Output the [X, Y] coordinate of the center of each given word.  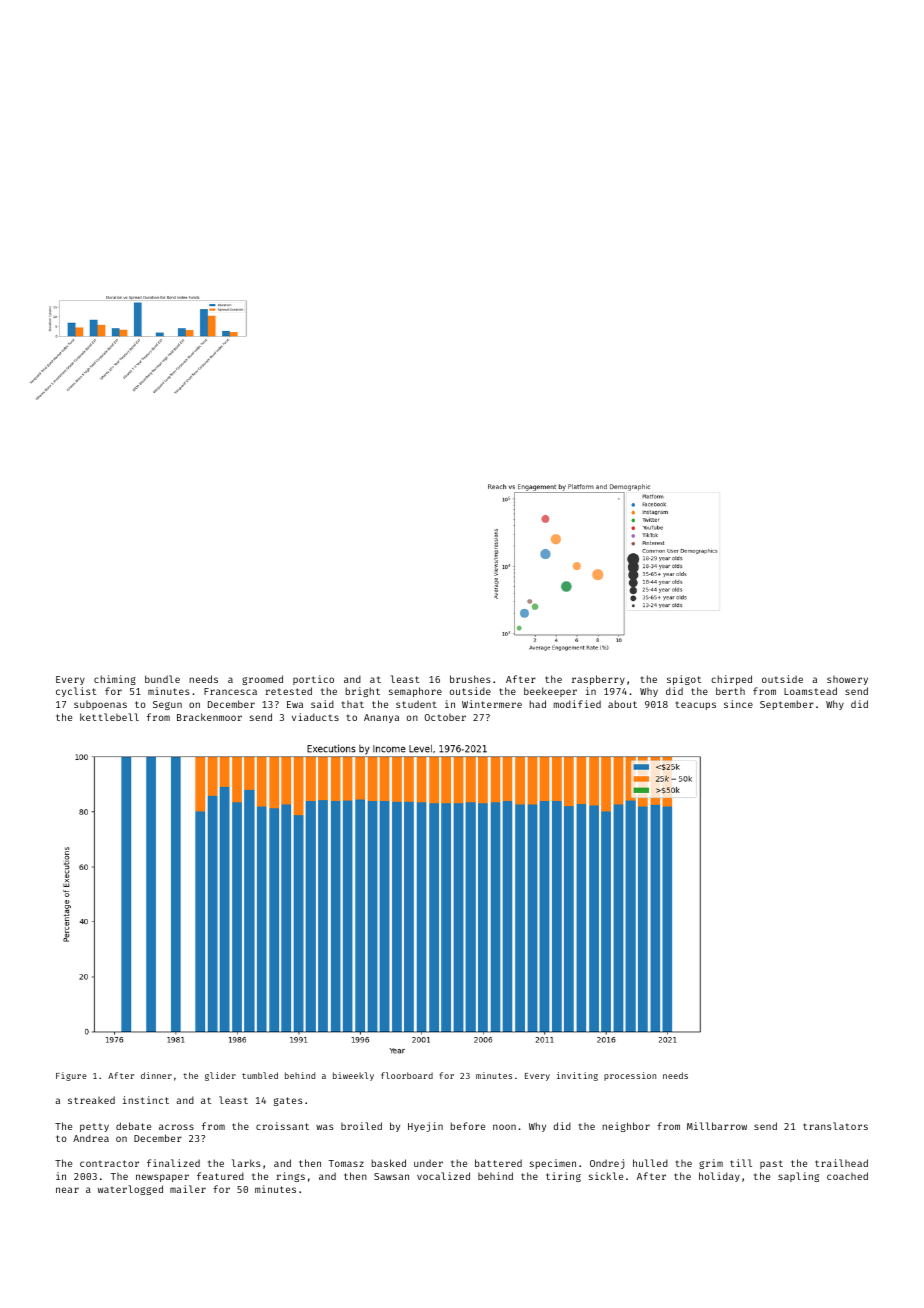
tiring [563, 1177]
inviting [577, 1076]
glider [220, 1076]
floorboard [407, 1075]
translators [835, 1126]
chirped [731, 680]
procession [630, 1076]
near [67, 1190]
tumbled [260, 1075]
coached [847, 1176]
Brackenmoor [209, 717]
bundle [162, 679]
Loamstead [810, 691]
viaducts [315, 717]
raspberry [598, 680]
